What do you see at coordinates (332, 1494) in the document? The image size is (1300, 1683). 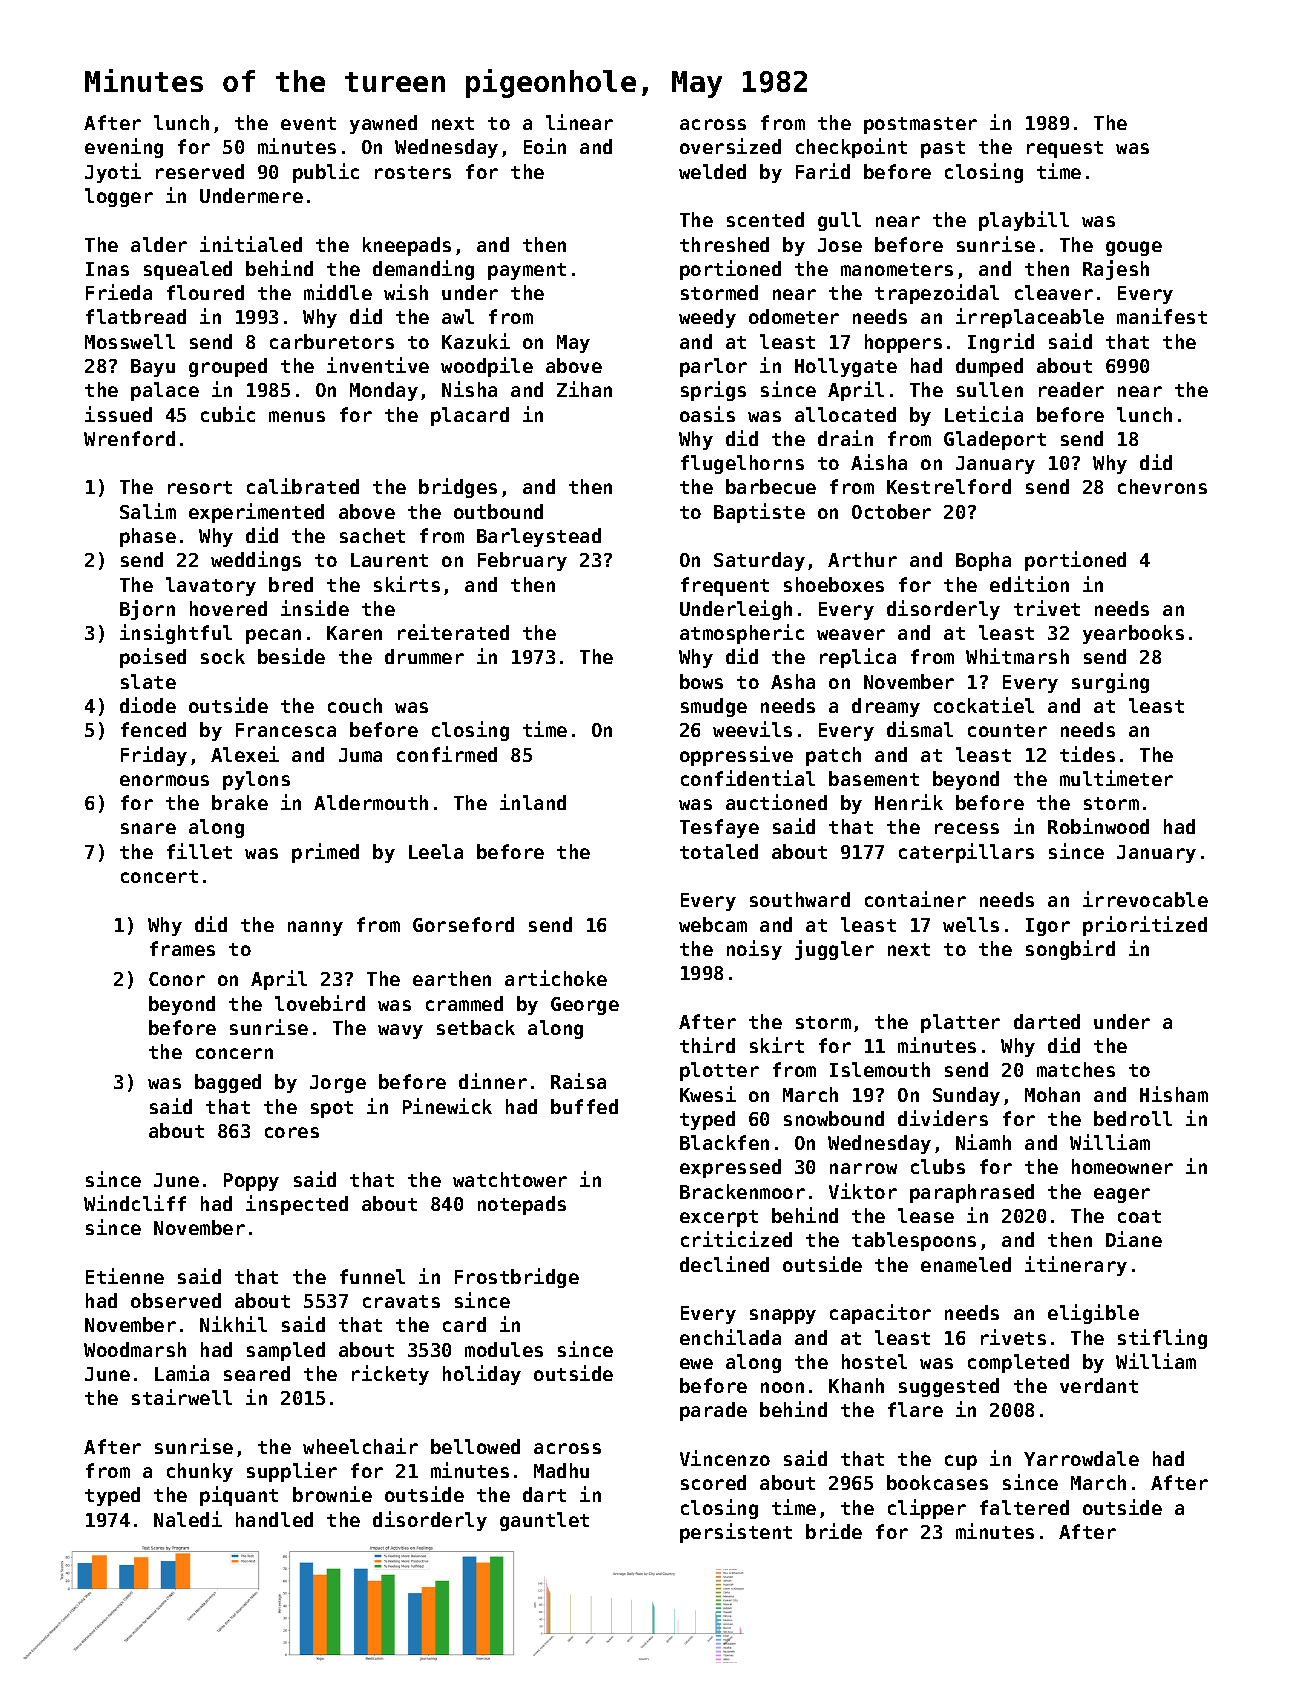 I see `brownie` at bounding box center [332, 1494].
